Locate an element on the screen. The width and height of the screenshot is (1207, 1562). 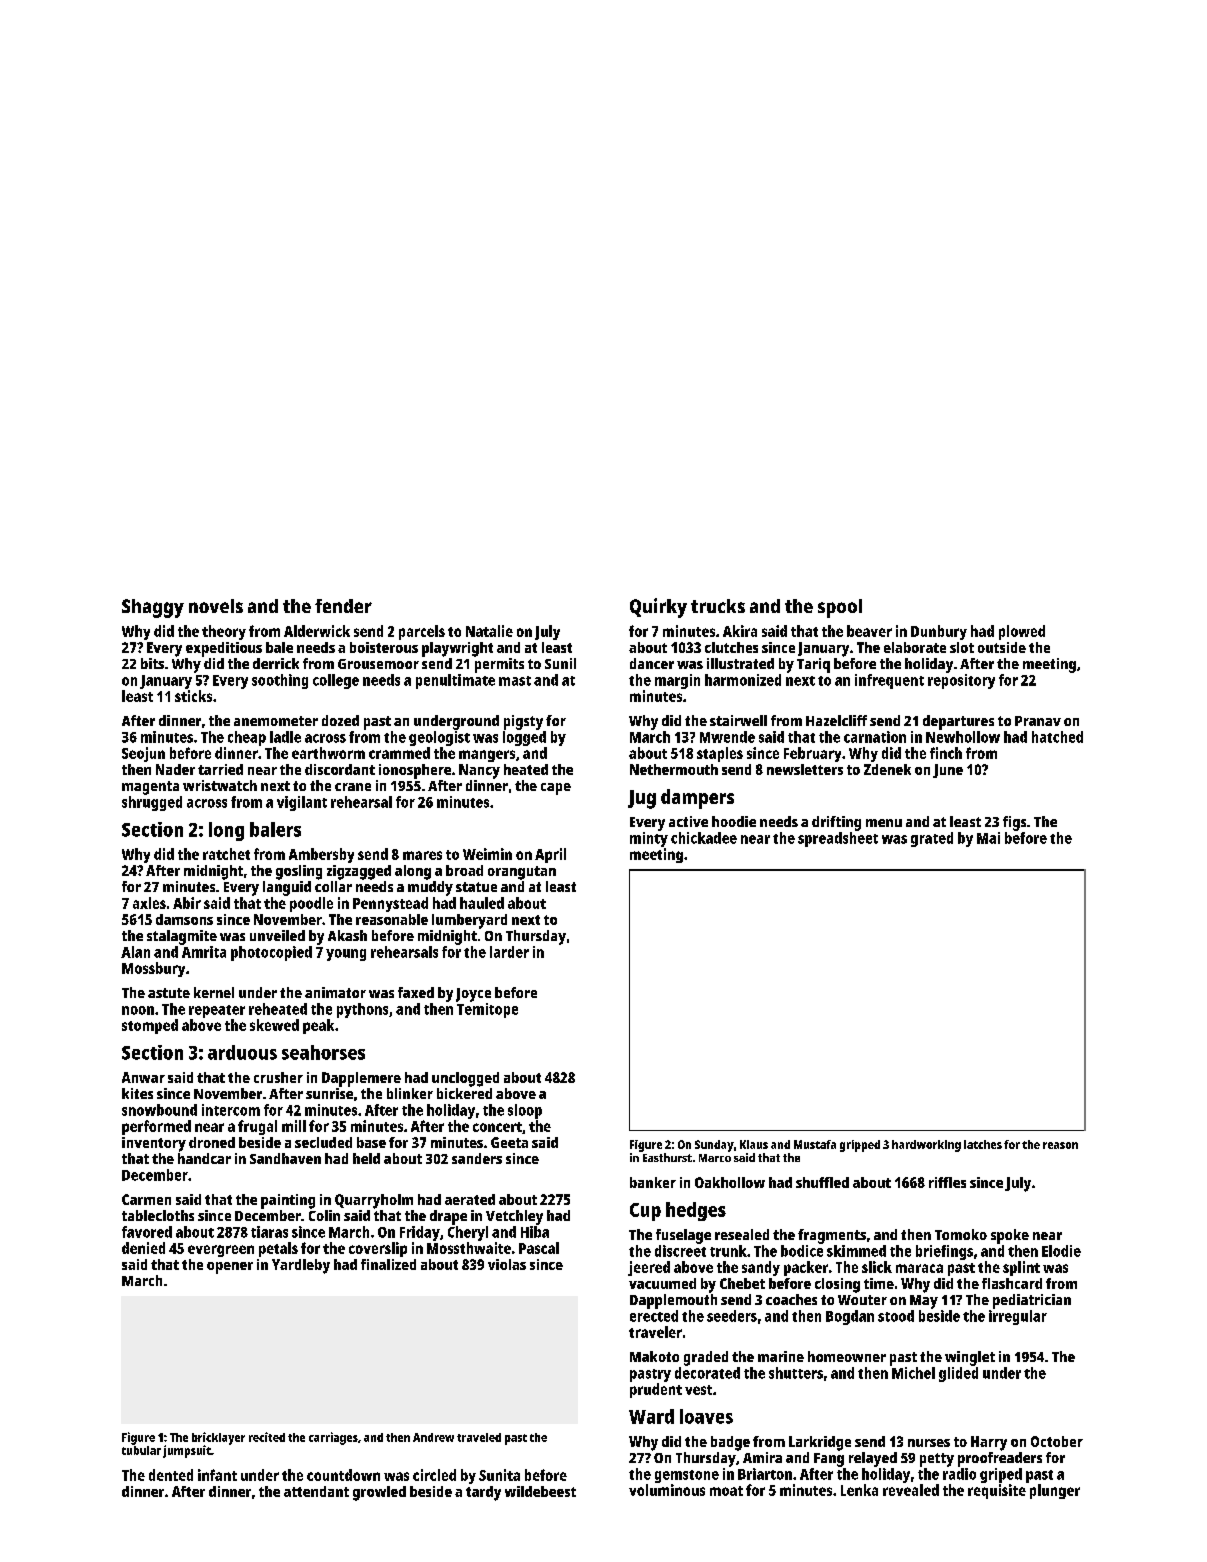
dancer is located at coordinates (652, 663).
